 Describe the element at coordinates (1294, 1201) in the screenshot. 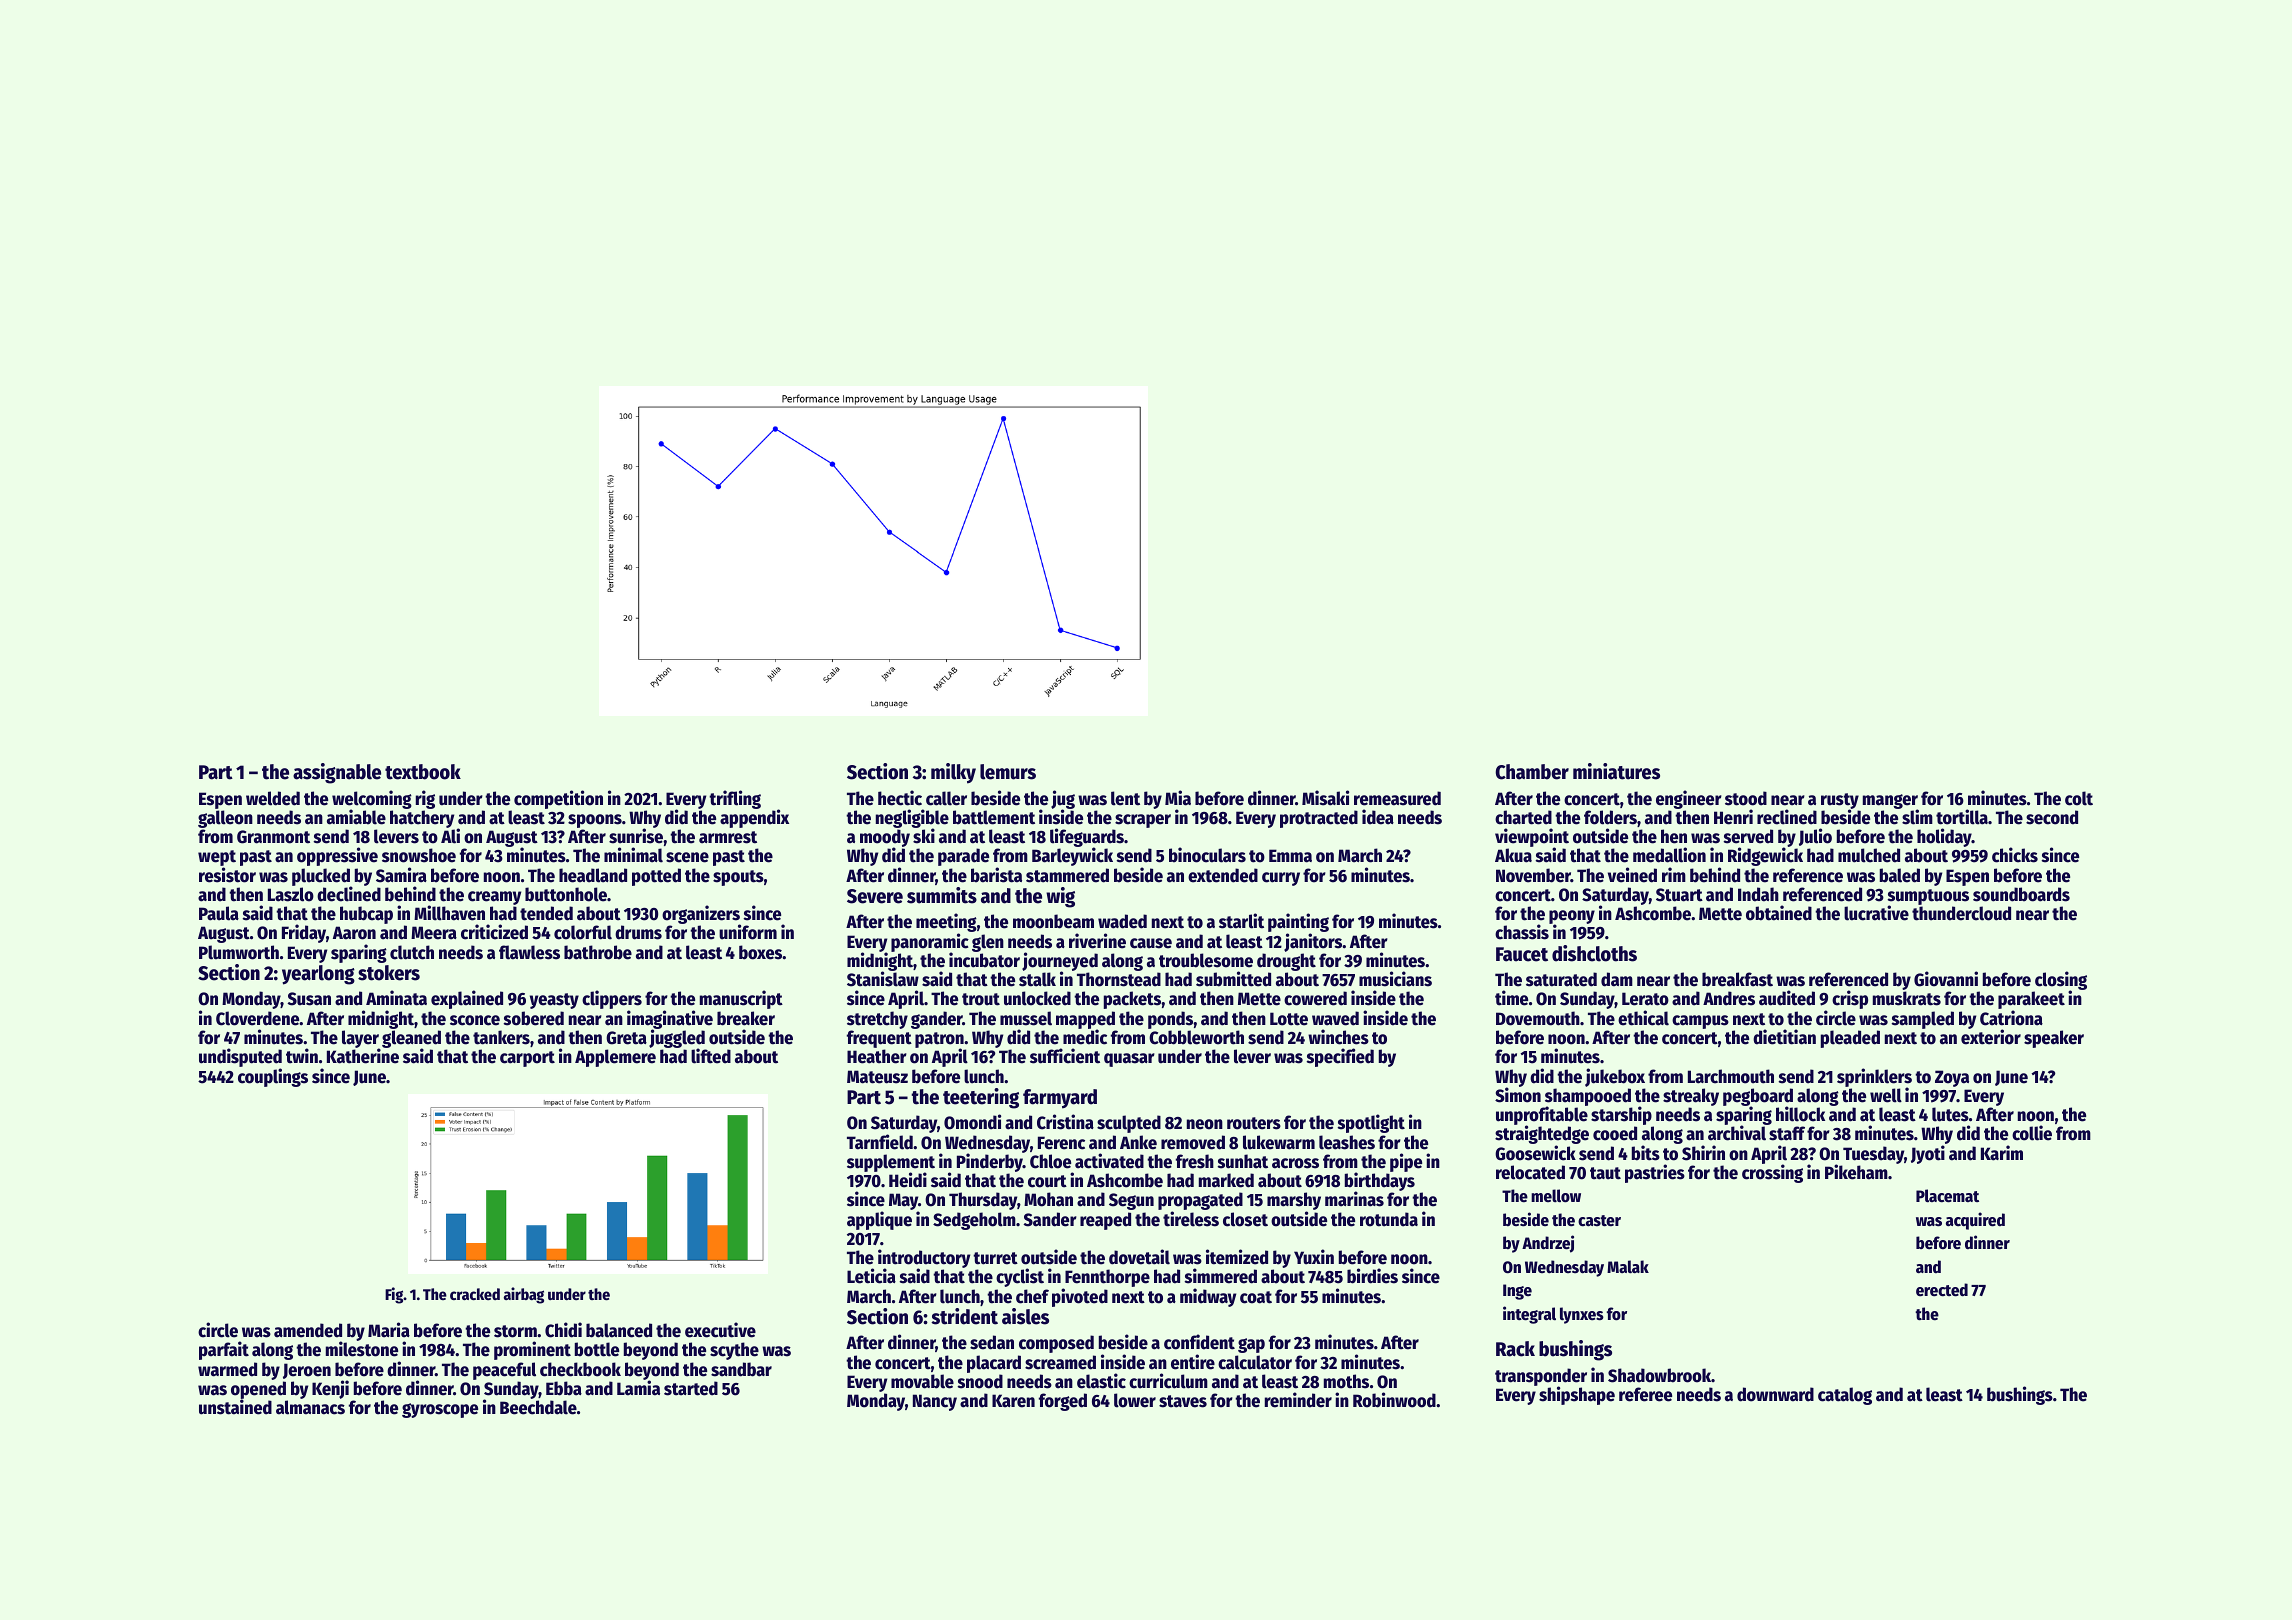

I see `marshy` at that location.
